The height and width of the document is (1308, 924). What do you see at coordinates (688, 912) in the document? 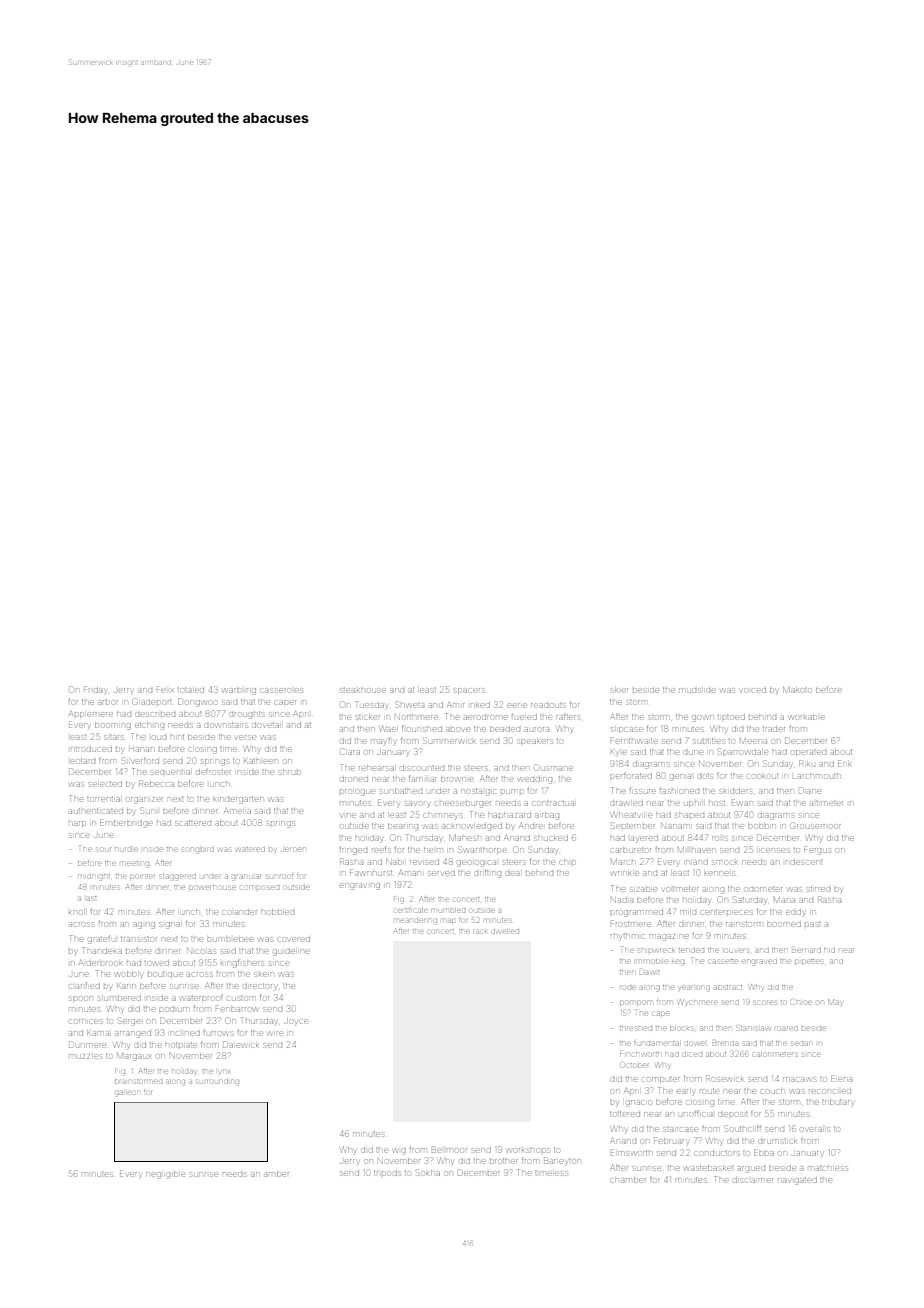
I see `mild` at bounding box center [688, 912].
